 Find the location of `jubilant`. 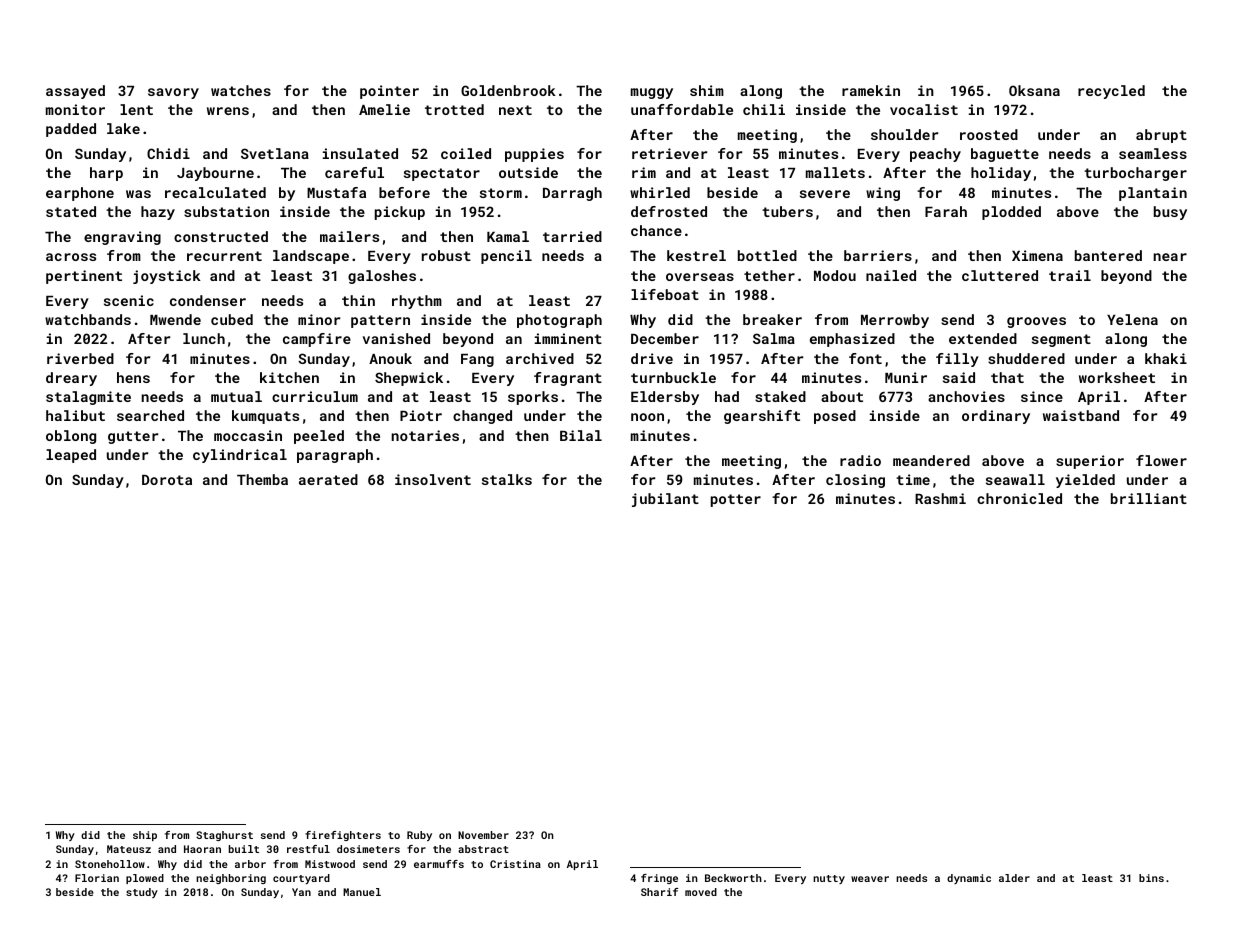

jubilant is located at coordinates (665, 500).
